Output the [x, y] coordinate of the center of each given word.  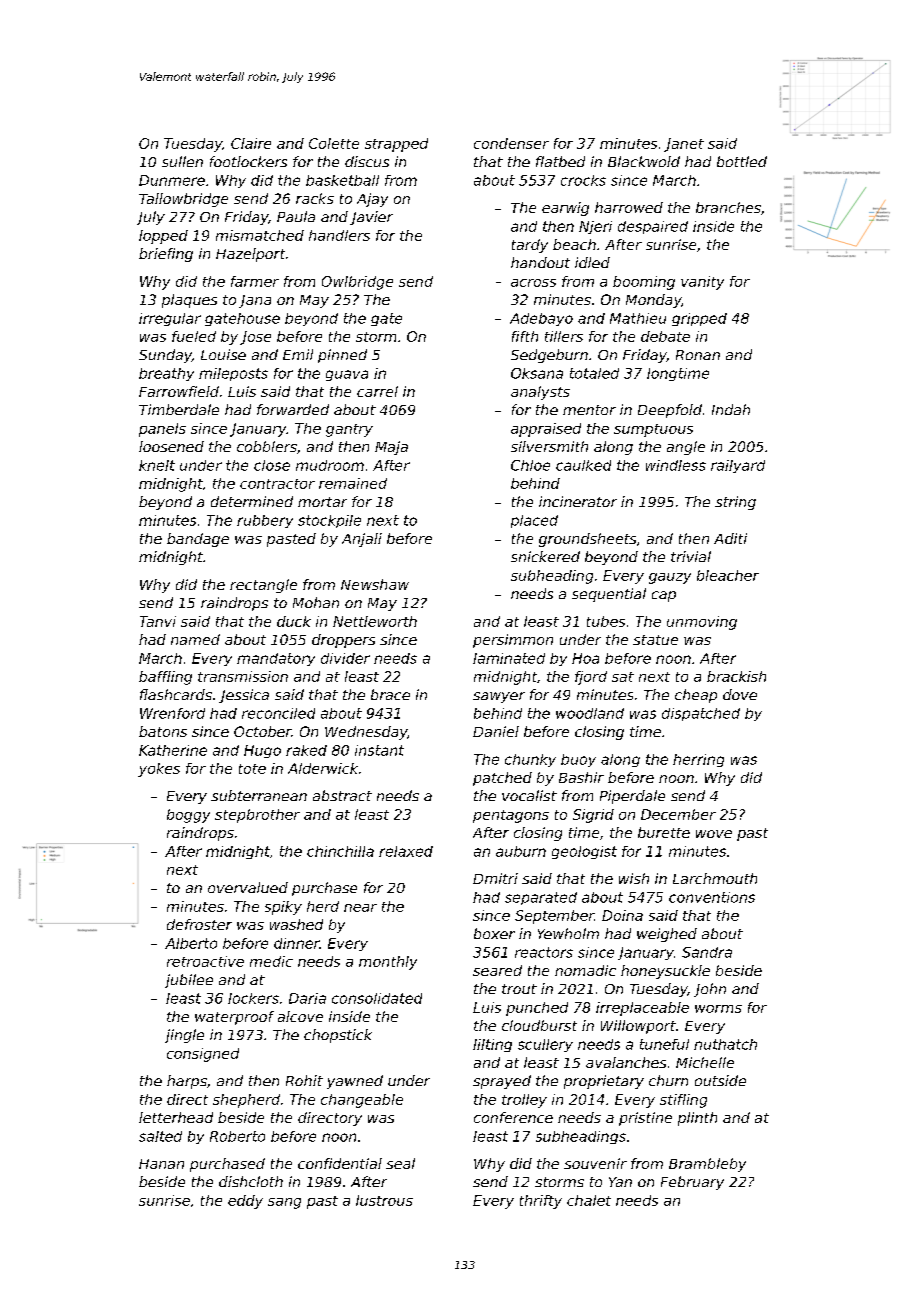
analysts [540, 393]
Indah [731, 409]
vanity [702, 283]
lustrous [384, 1200]
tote [252, 769]
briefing [166, 255]
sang [284, 1203]
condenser [511, 143]
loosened [171, 446]
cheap [696, 696]
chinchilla [340, 851]
